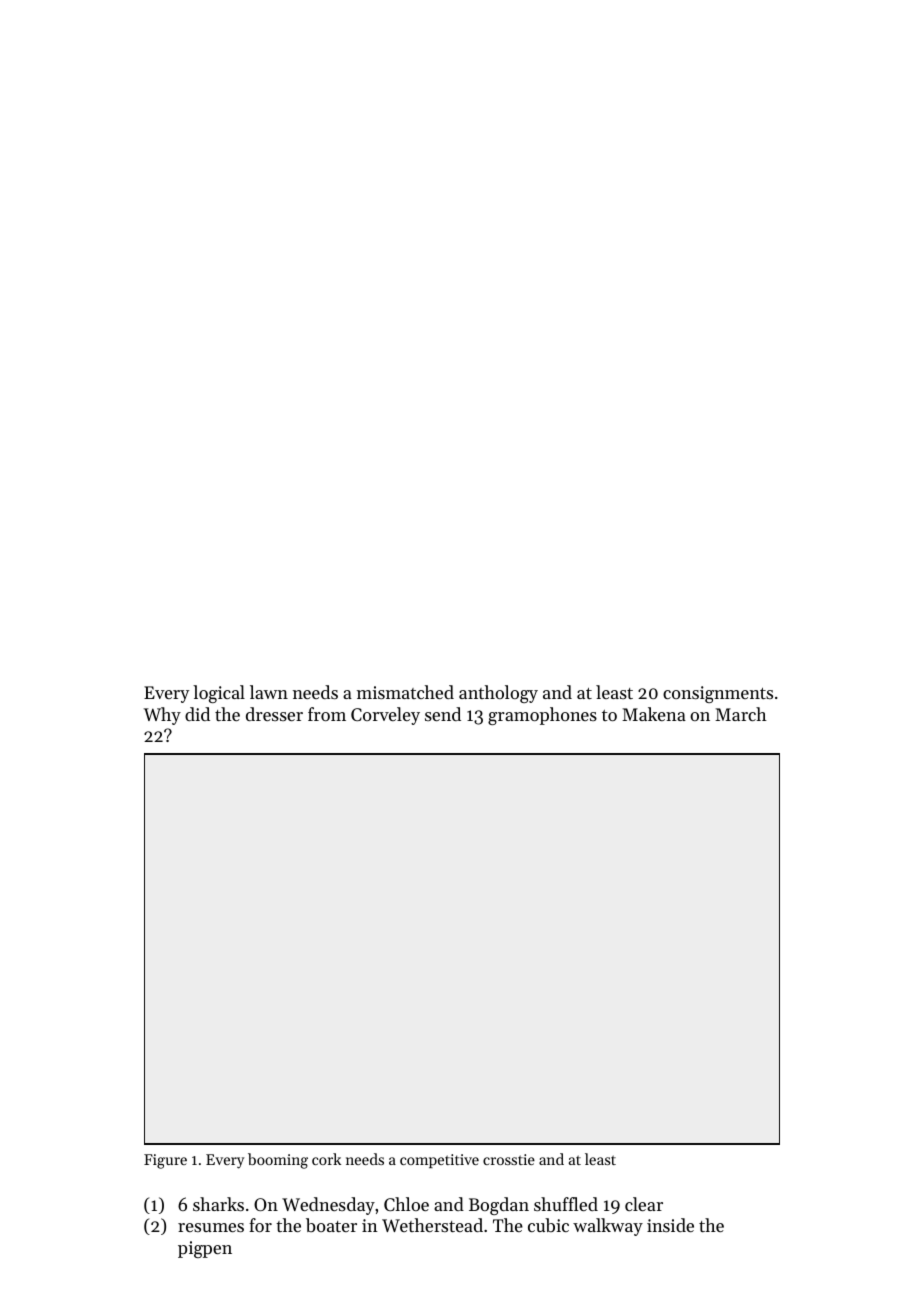 The height and width of the image is (1314, 924). I want to click on clear, so click(644, 1204).
